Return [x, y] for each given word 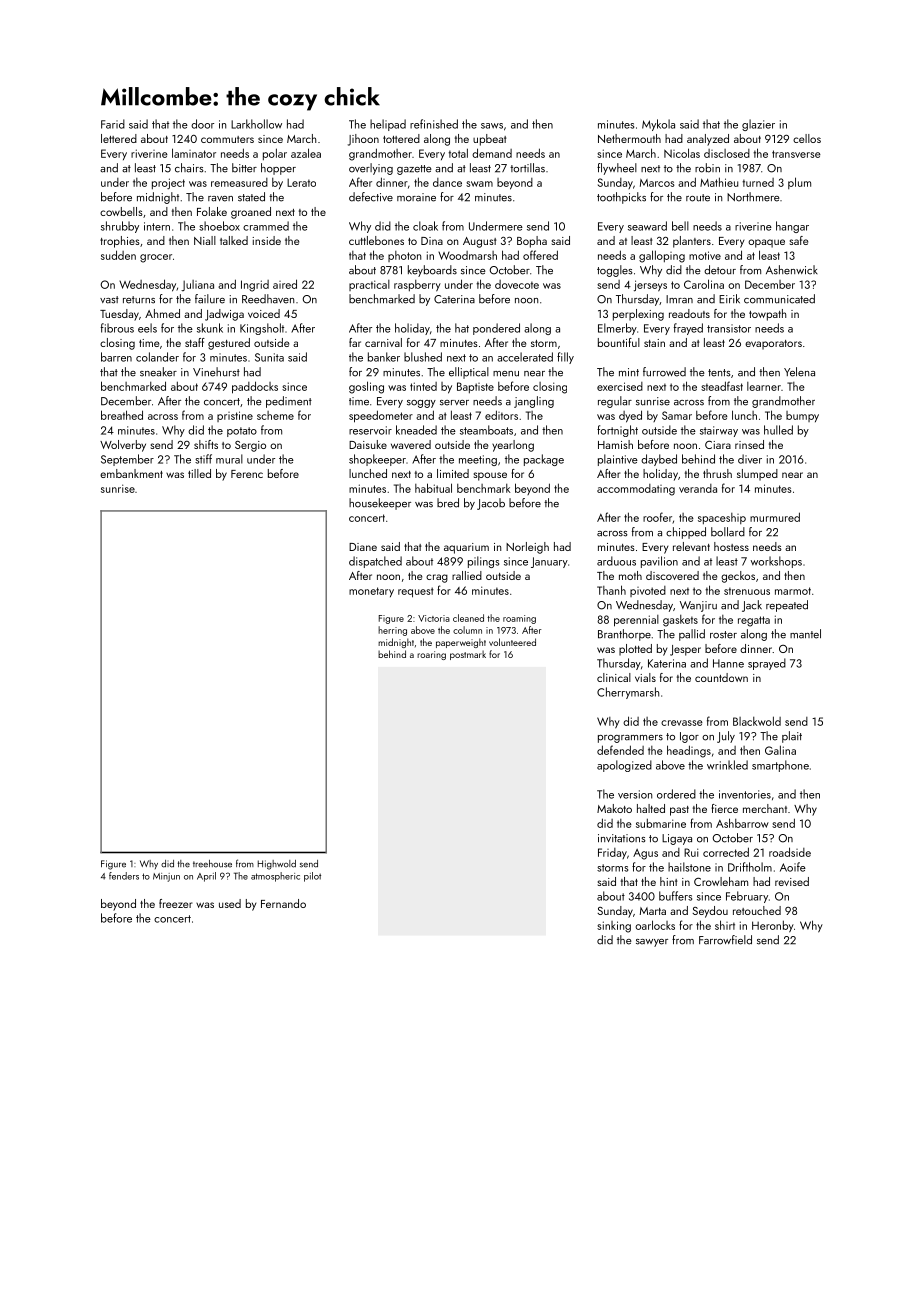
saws [492, 126]
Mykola [658, 125]
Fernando [283, 903]
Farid [113, 124]
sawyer [652, 943]
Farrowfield [725, 940]
